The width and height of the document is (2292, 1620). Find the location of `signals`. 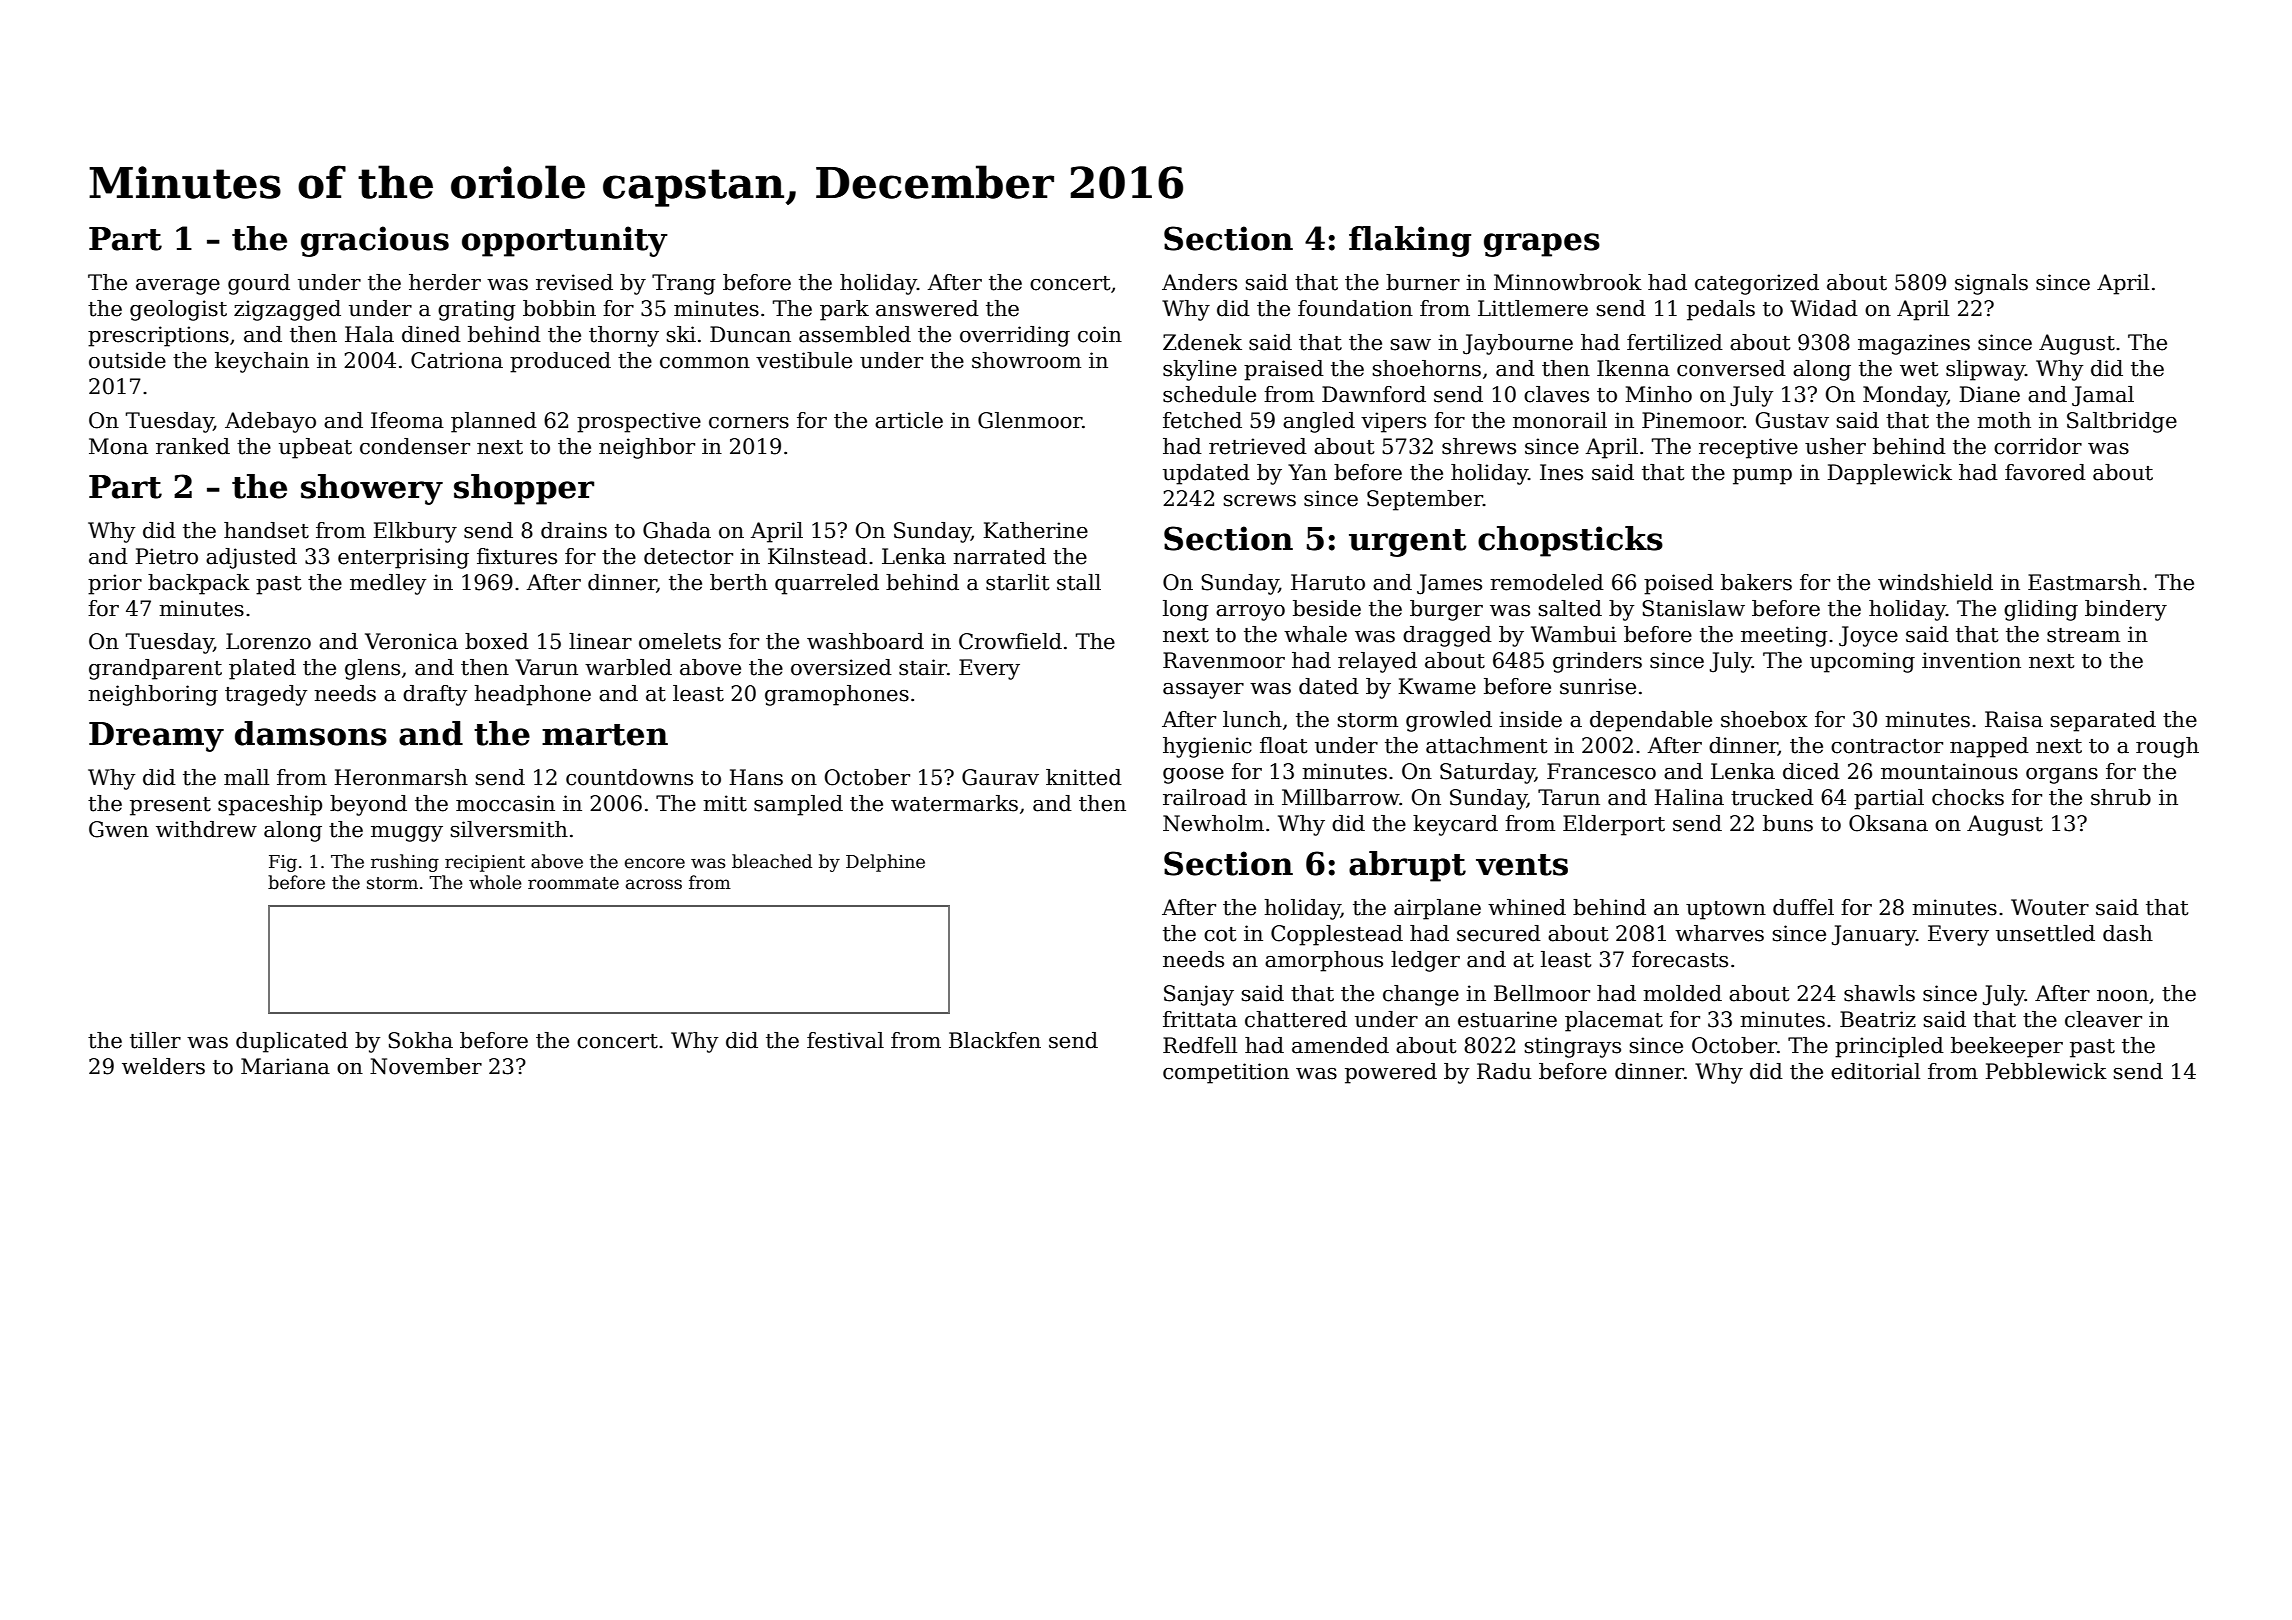

signals is located at coordinates (1991, 284).
